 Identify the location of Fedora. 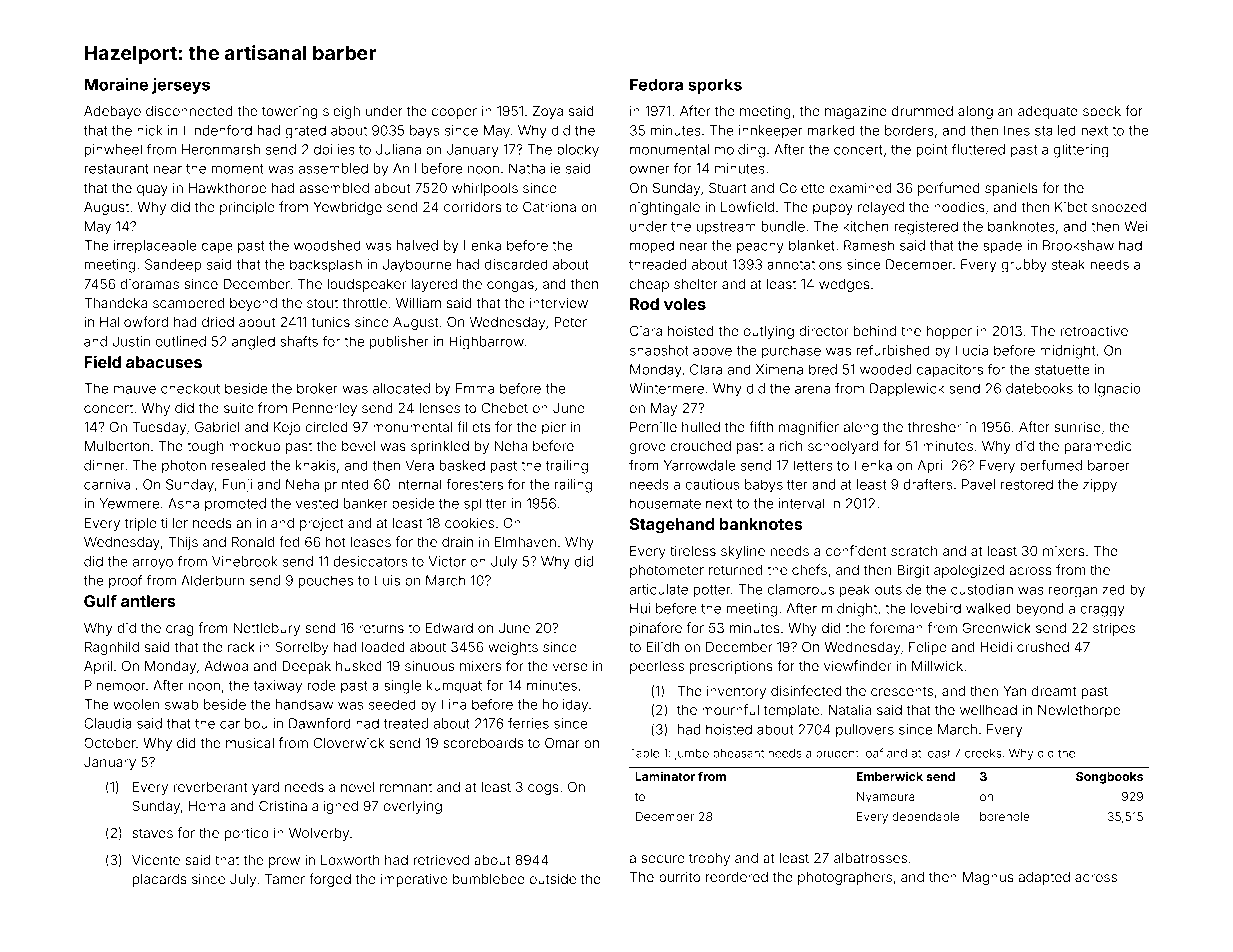
(656, 84).
